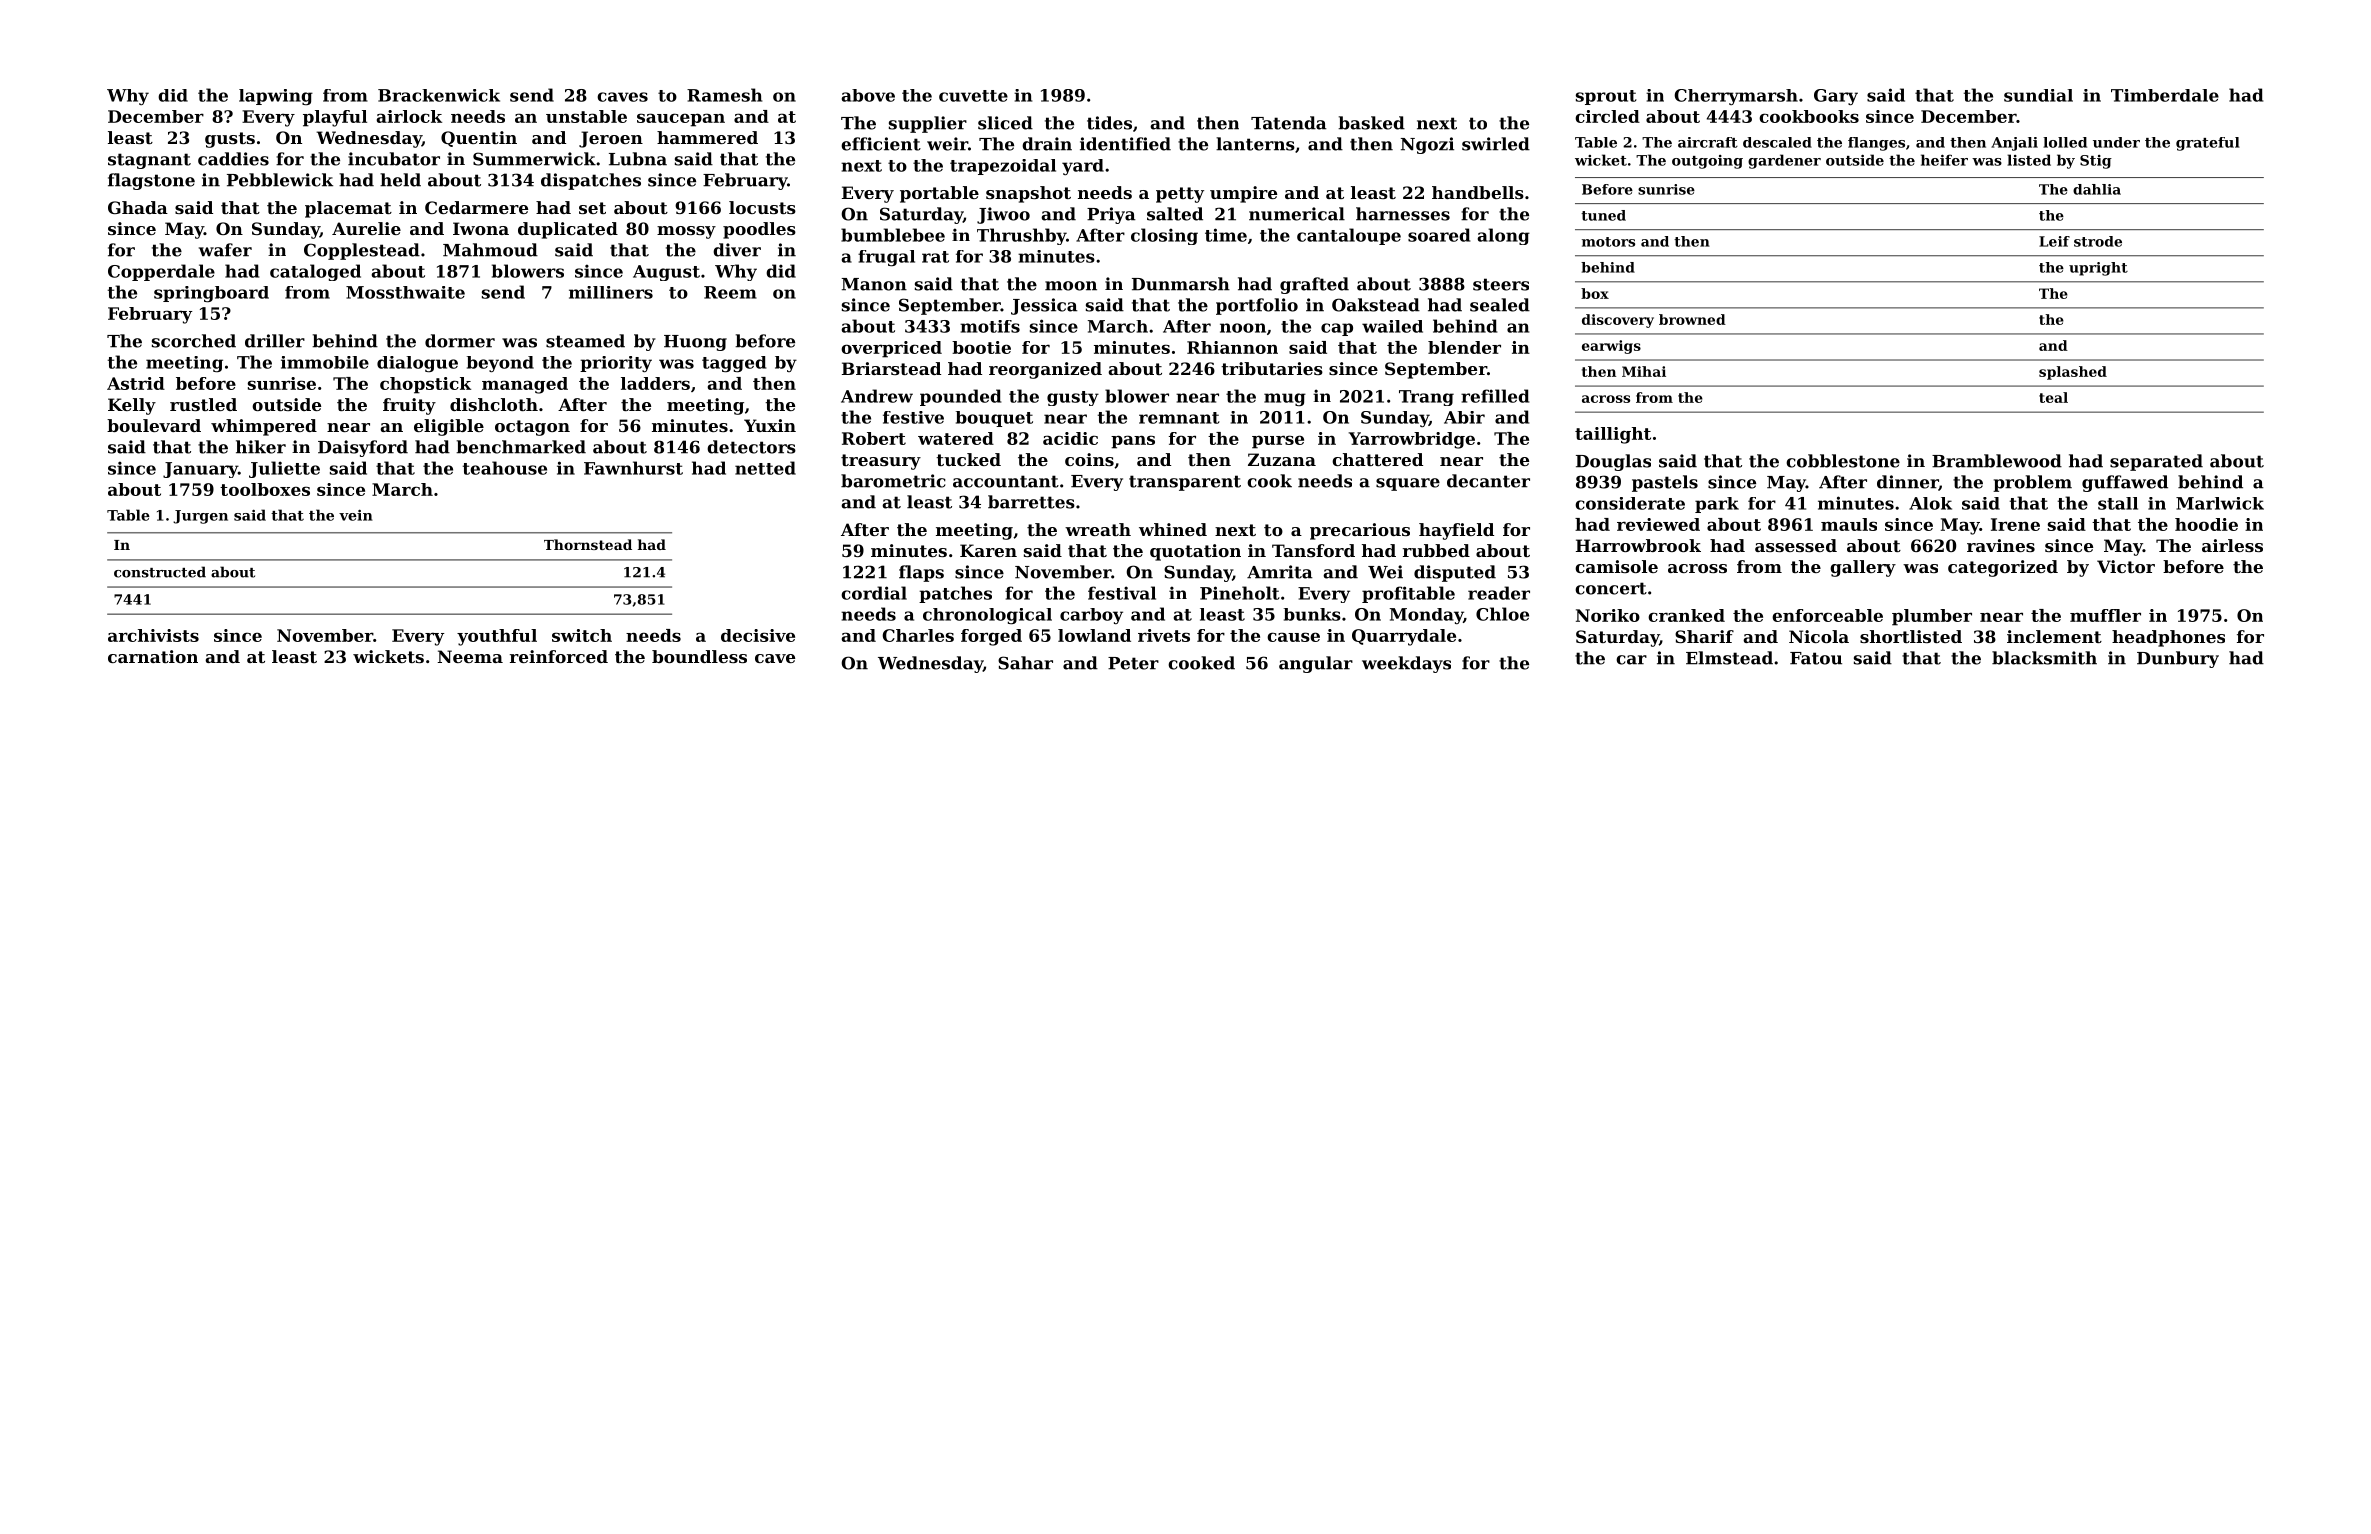 This screenshot has width=2371, height=1534. Describe the element at coordinates (559, 656) in the screenshot. I see `reinforced` at that location.
